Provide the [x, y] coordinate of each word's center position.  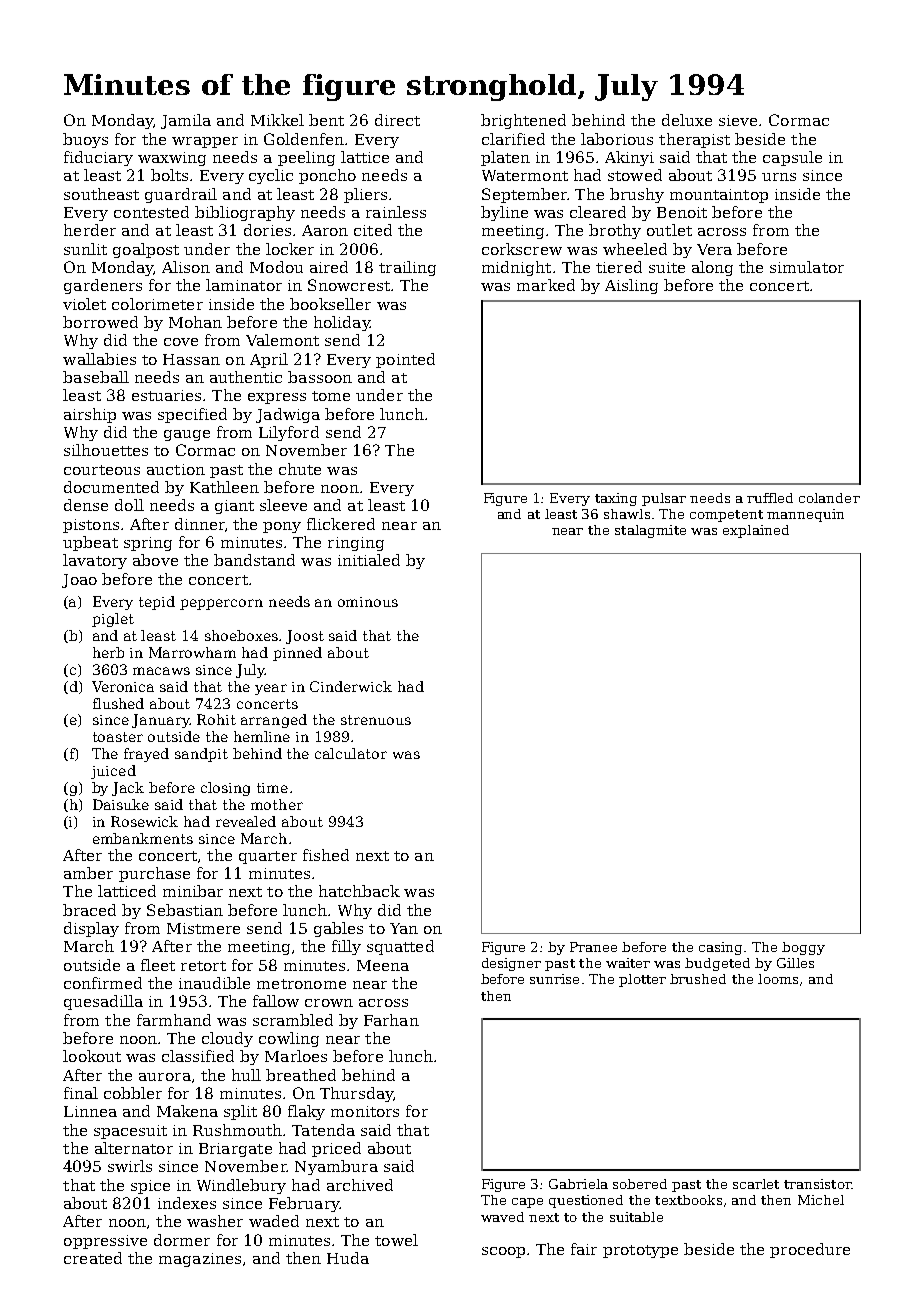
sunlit [85, 249]
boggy [803, 948]
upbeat [90, 543]
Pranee [593, 947]
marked [546, 285]
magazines [200, 1260]
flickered [341, 524]
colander [829, 498]
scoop [503, 1252]
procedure [810, 1250]
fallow [276, 1001]
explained [756, 531]
